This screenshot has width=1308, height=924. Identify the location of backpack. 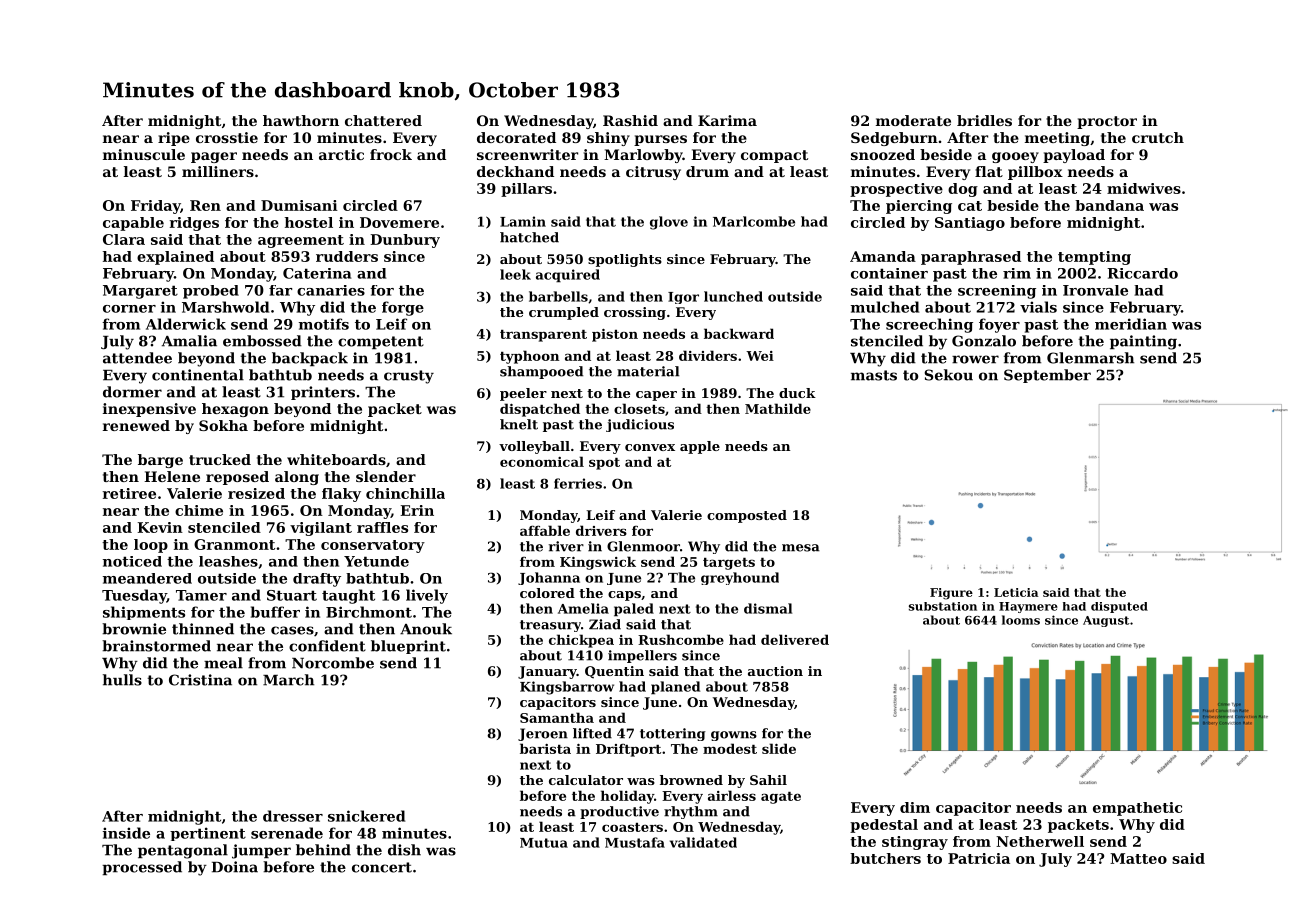
(310, 359).
